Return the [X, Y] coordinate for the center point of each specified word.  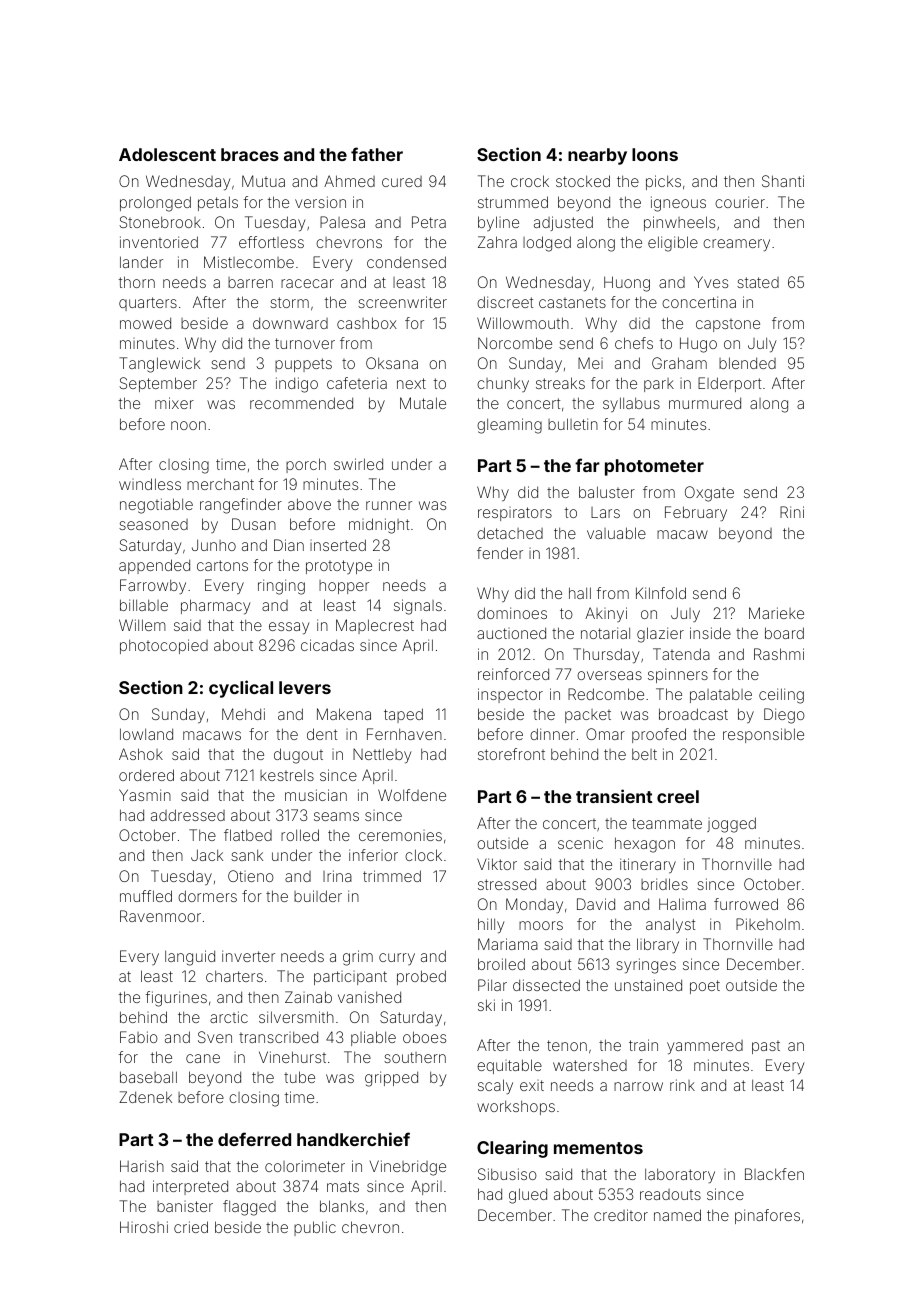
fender [500, 553]
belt [644, 754]
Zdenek [145, 1097]
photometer [654, 467]
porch [306, 465]
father [377, 154]
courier [740, 202]
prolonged [155, 204]
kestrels [287, 775]
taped [403, 715]
